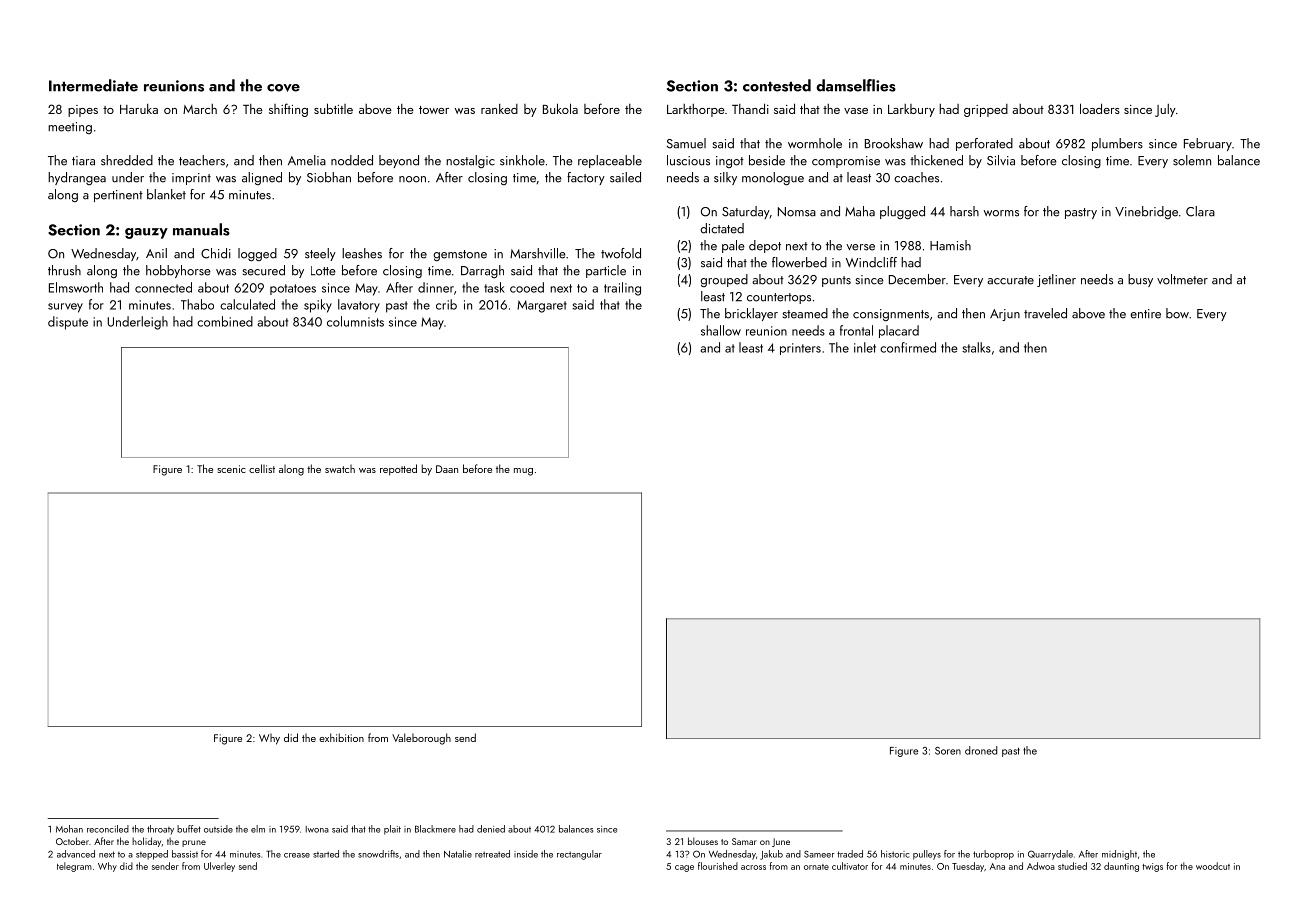 The image size is (1308, 924). Describe the element at coordinates (447, 469) in the screenshot. I see `Daan` at that location.
